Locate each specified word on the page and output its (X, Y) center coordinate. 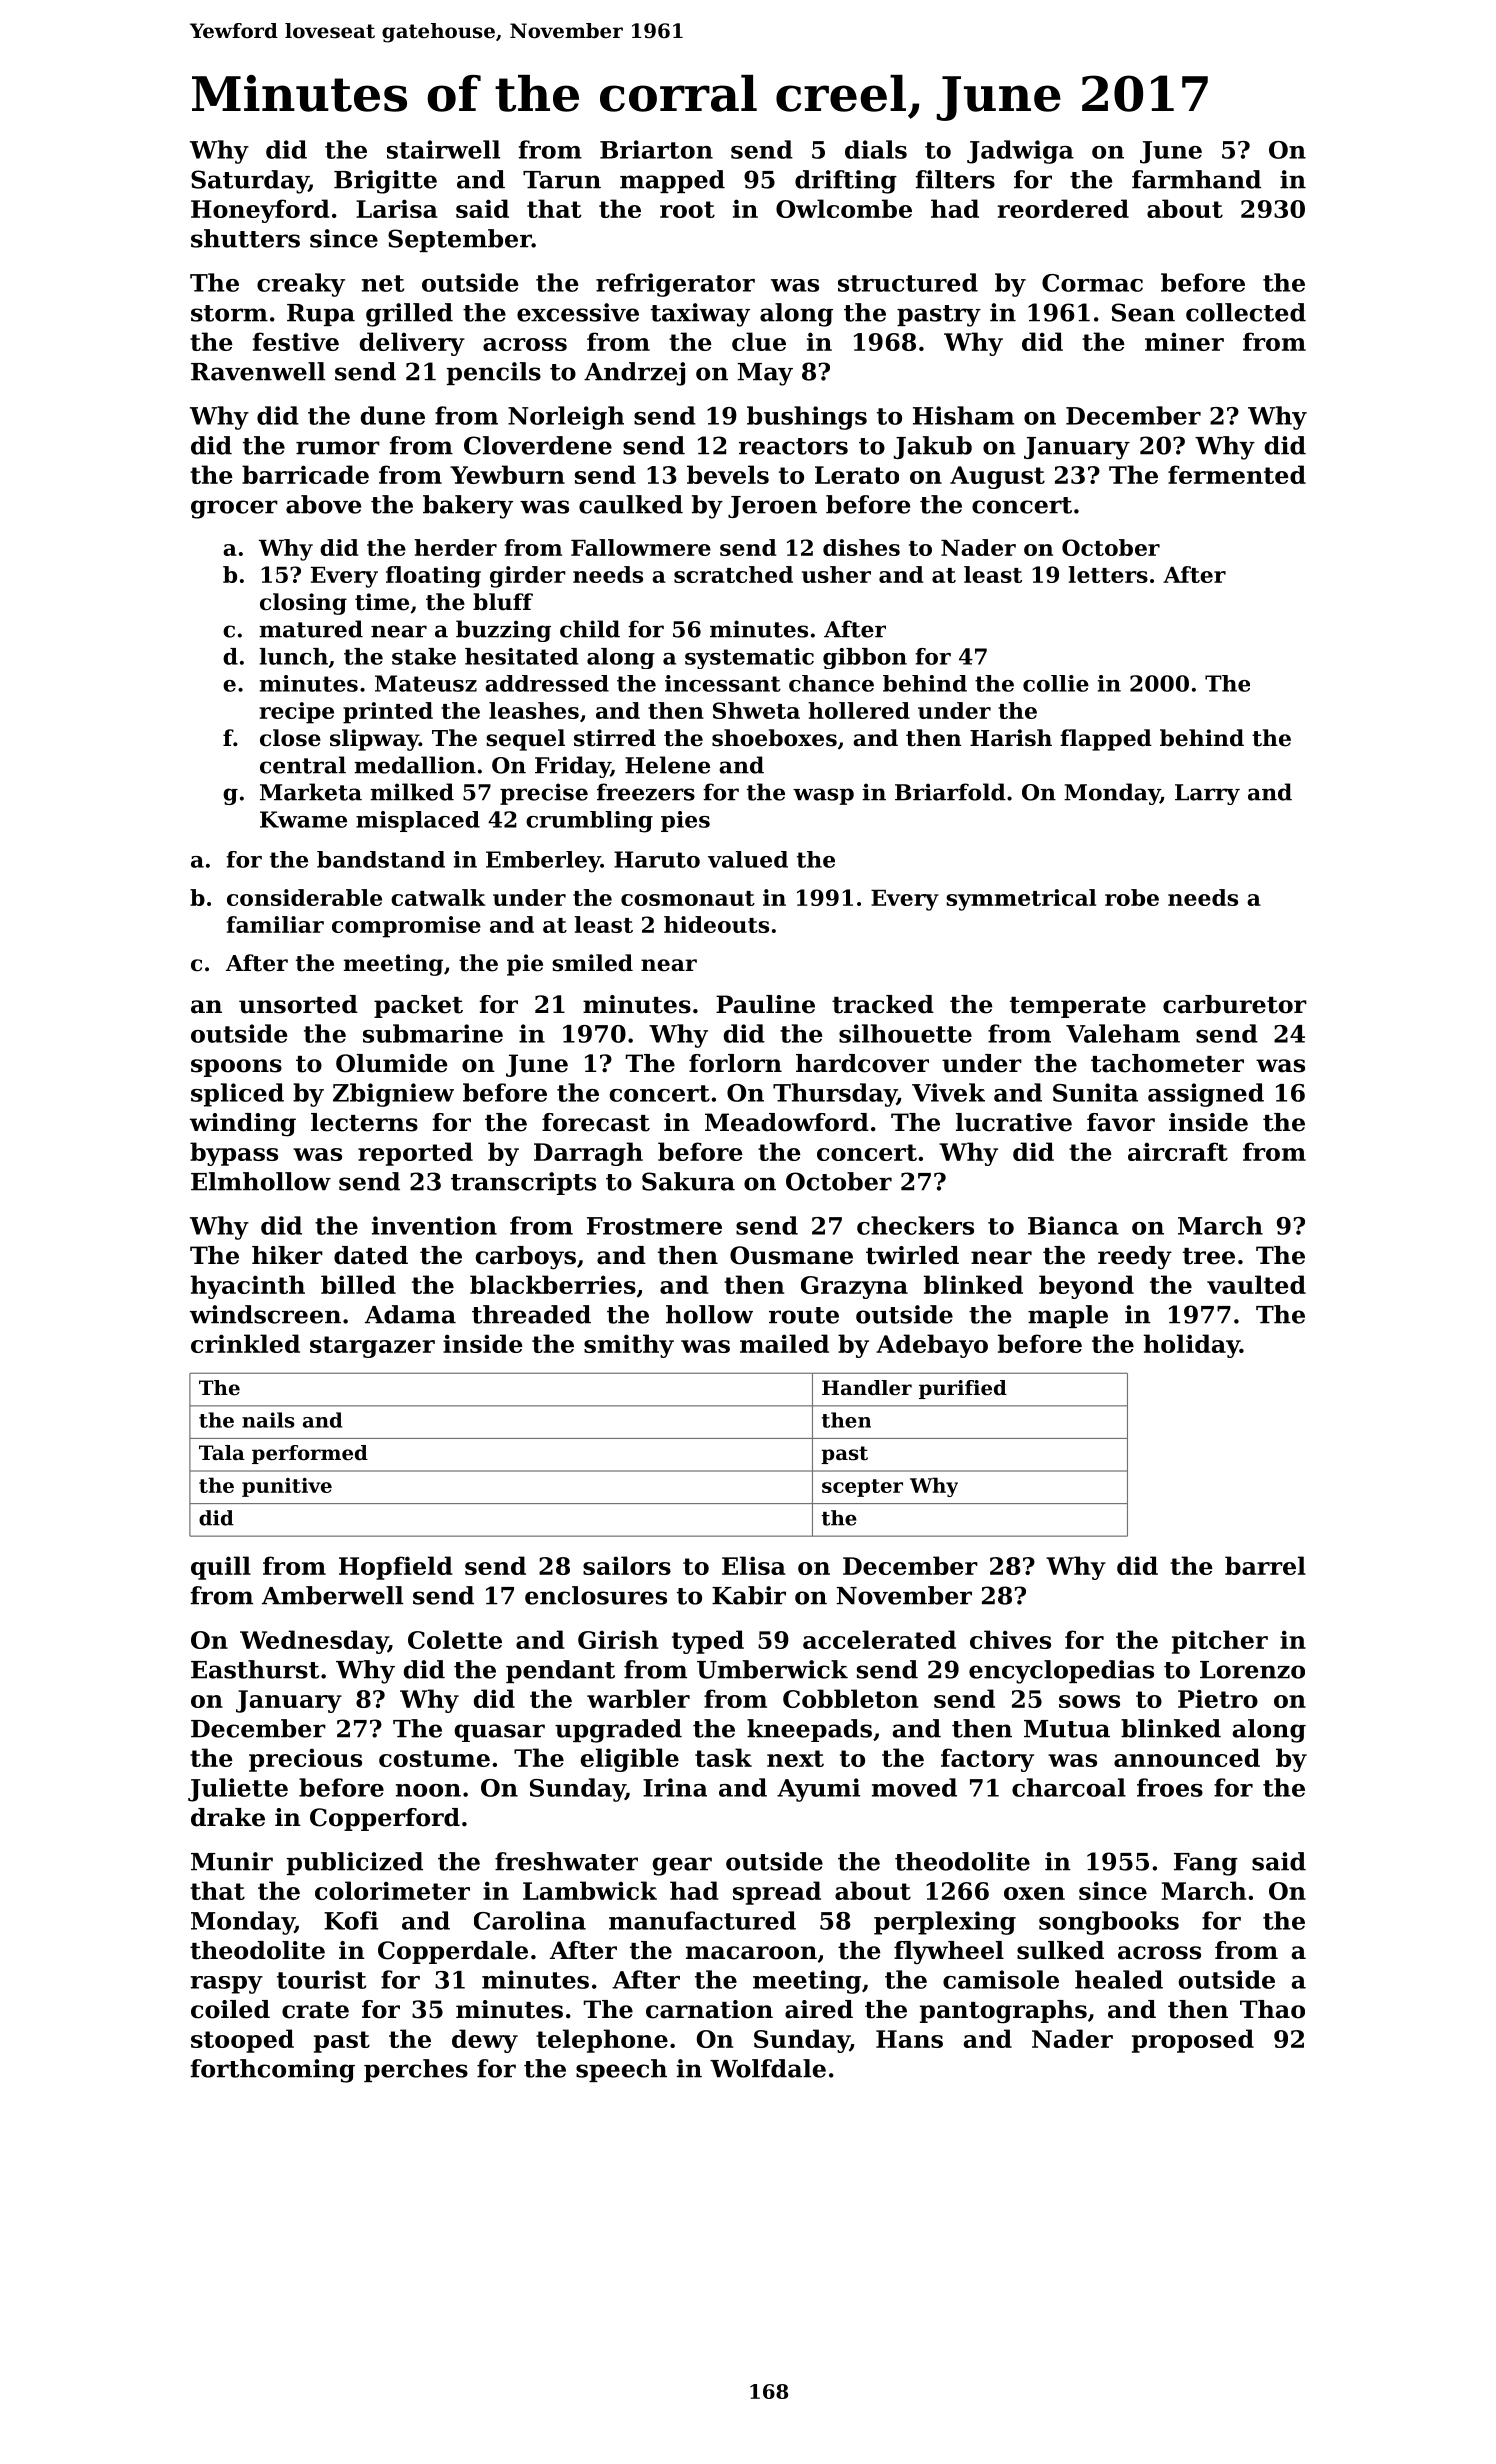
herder (455, 547)
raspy (226, 1985)
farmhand (1196, 179)
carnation (709, 2009)
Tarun (562, 180)
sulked (1060, 1950)
